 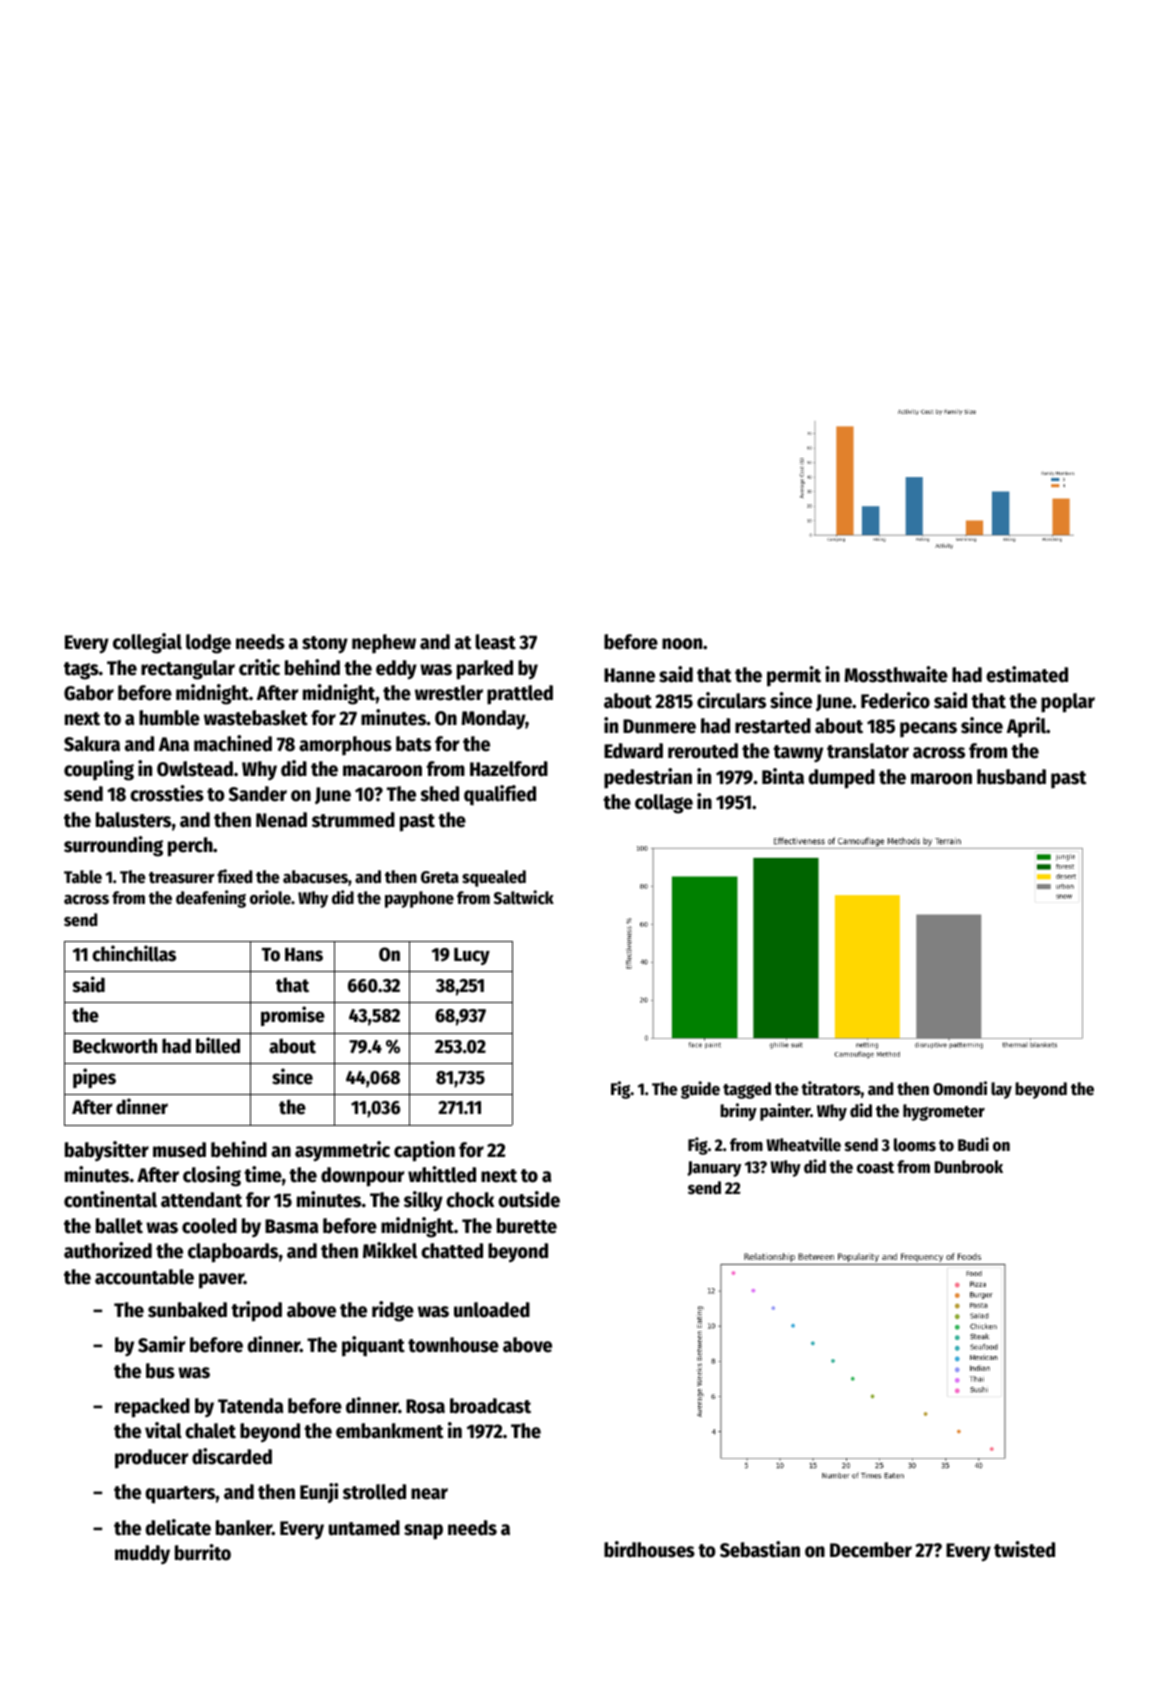 What do you see at coordinates (831, 1088) in the page?
I see `titrators` at bounding box center [831, 1088].
